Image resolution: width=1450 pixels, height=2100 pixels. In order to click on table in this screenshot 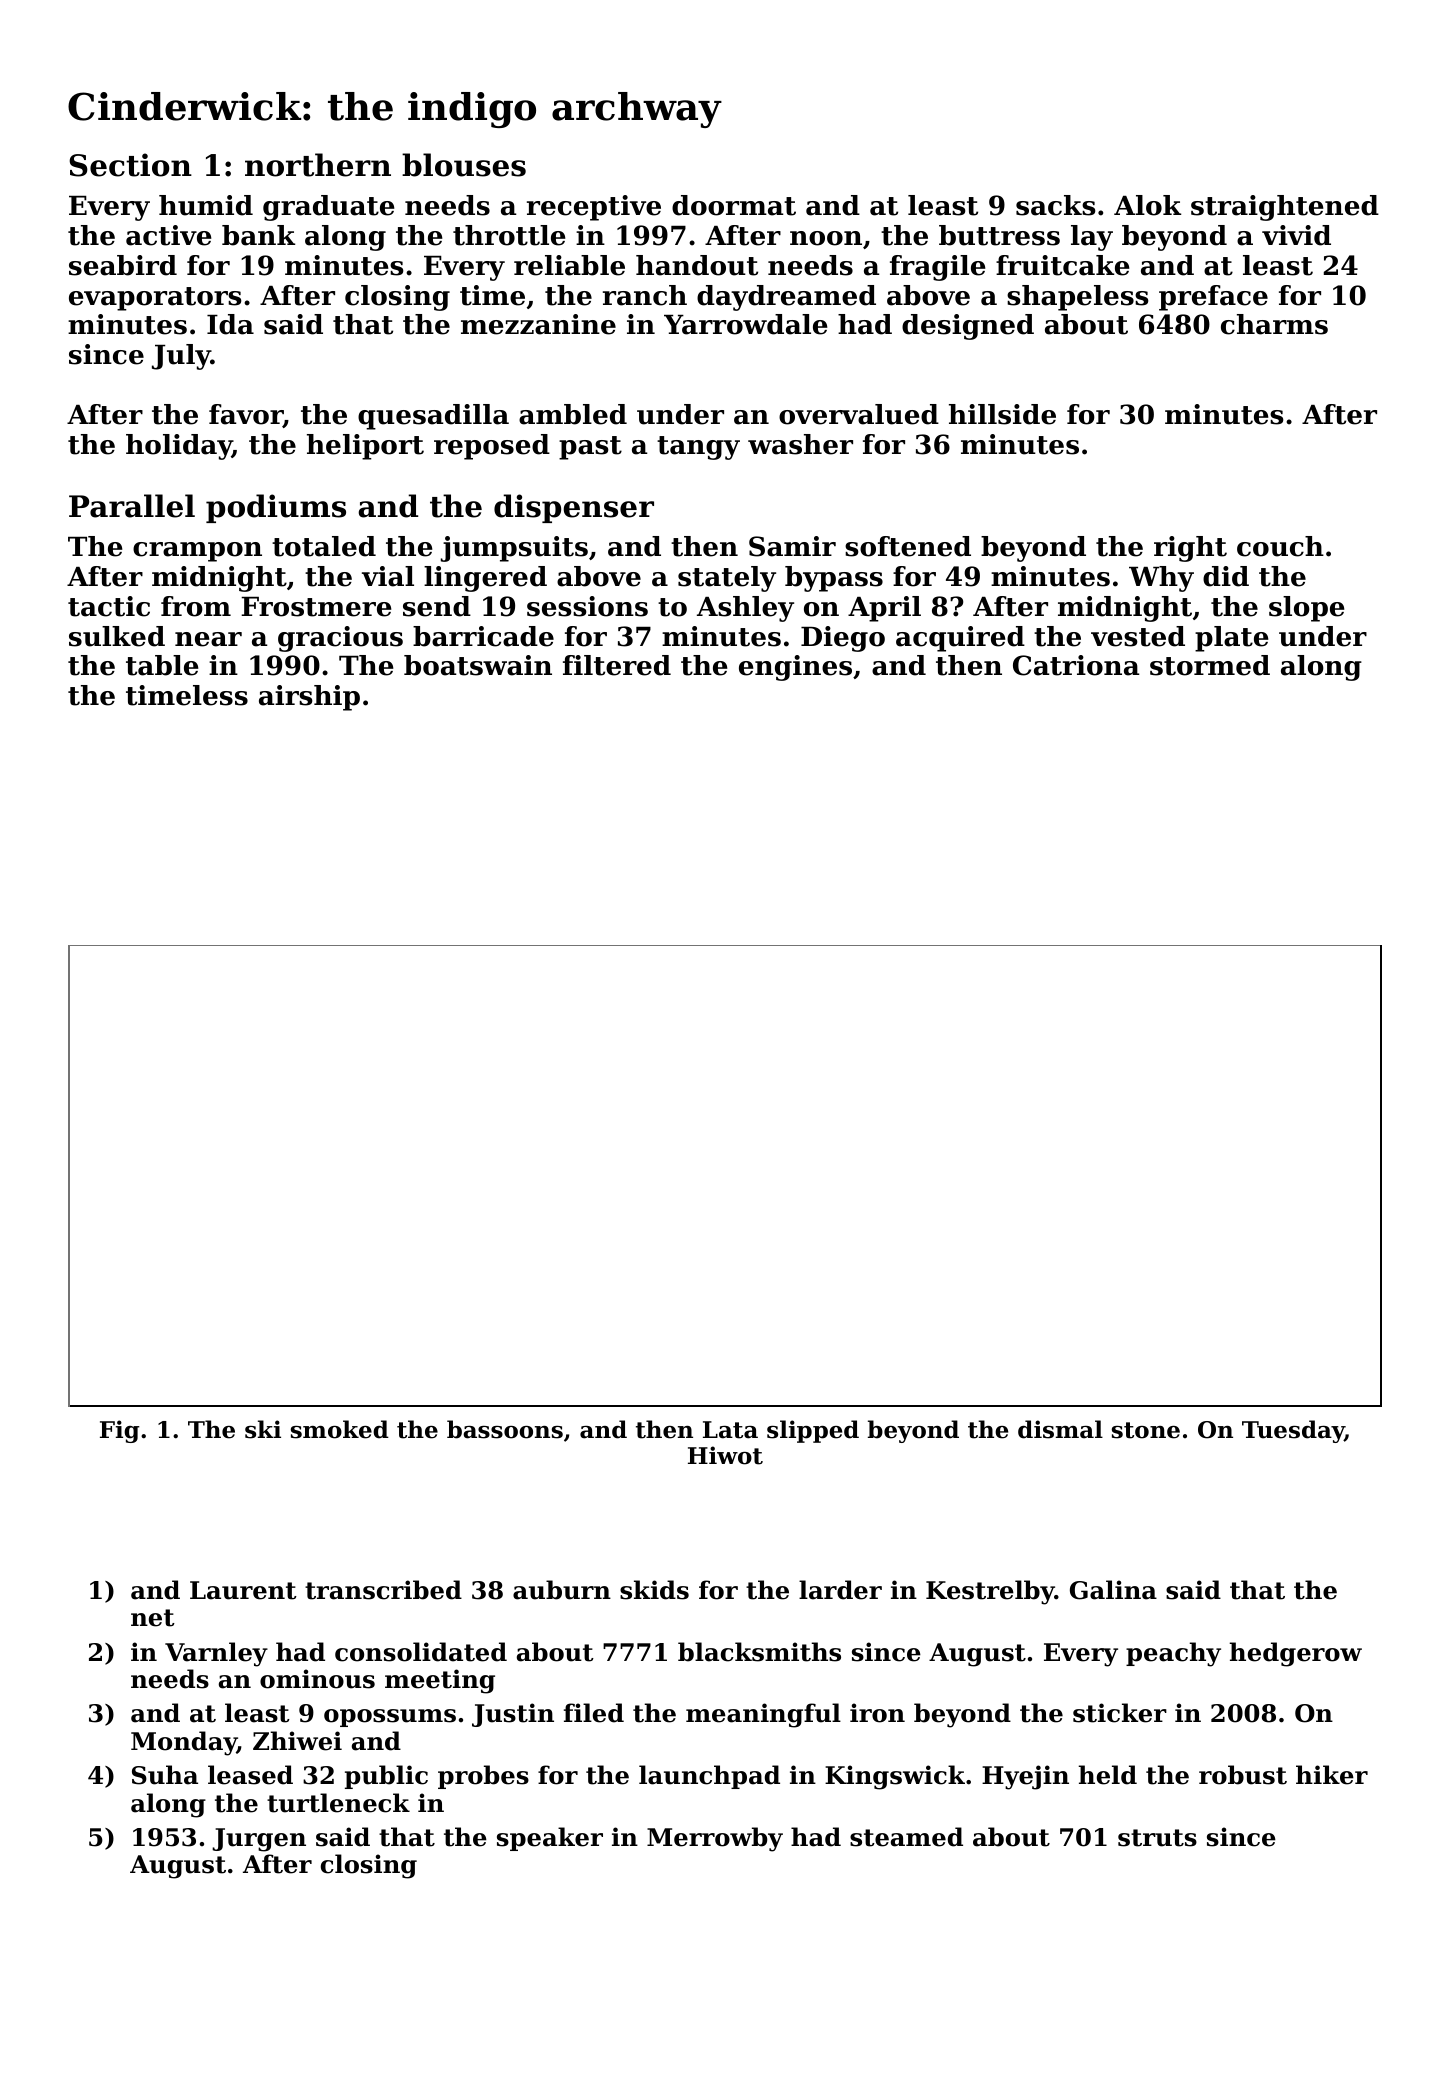, I will do `click(162, 665)`.
